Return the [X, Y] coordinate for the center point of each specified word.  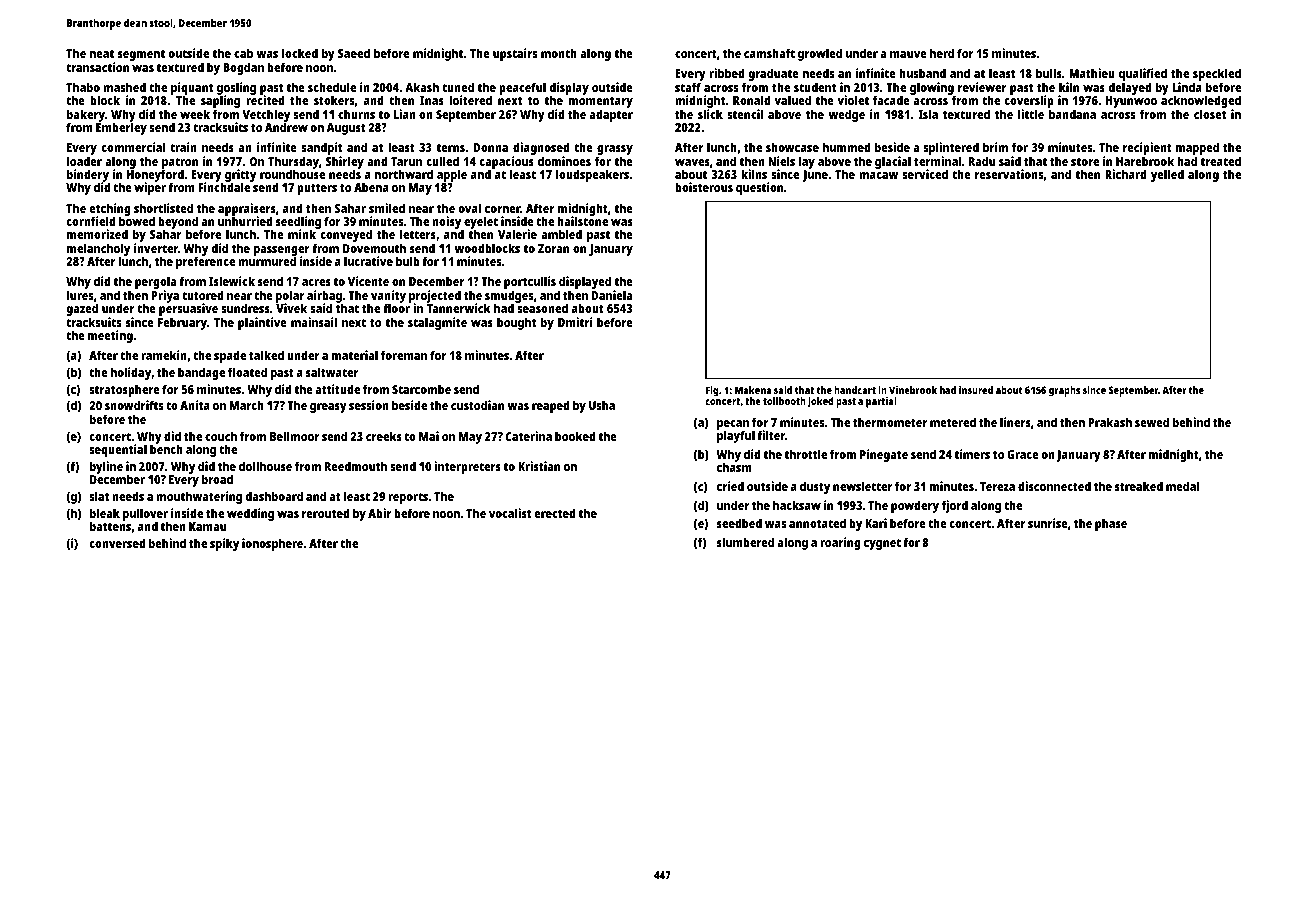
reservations [1009, 174]
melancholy [98, 250]
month [559, 53]
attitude [337, 389]
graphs [1064, 391]
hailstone [582, 221]
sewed [1152, 422]
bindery [88, 176]
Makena [753, 390]
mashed [124, 87]
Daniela [612, 295]
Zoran [553, 248]
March [247, 405]
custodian [477, 405]
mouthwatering [199, 497]
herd [942, 53]
